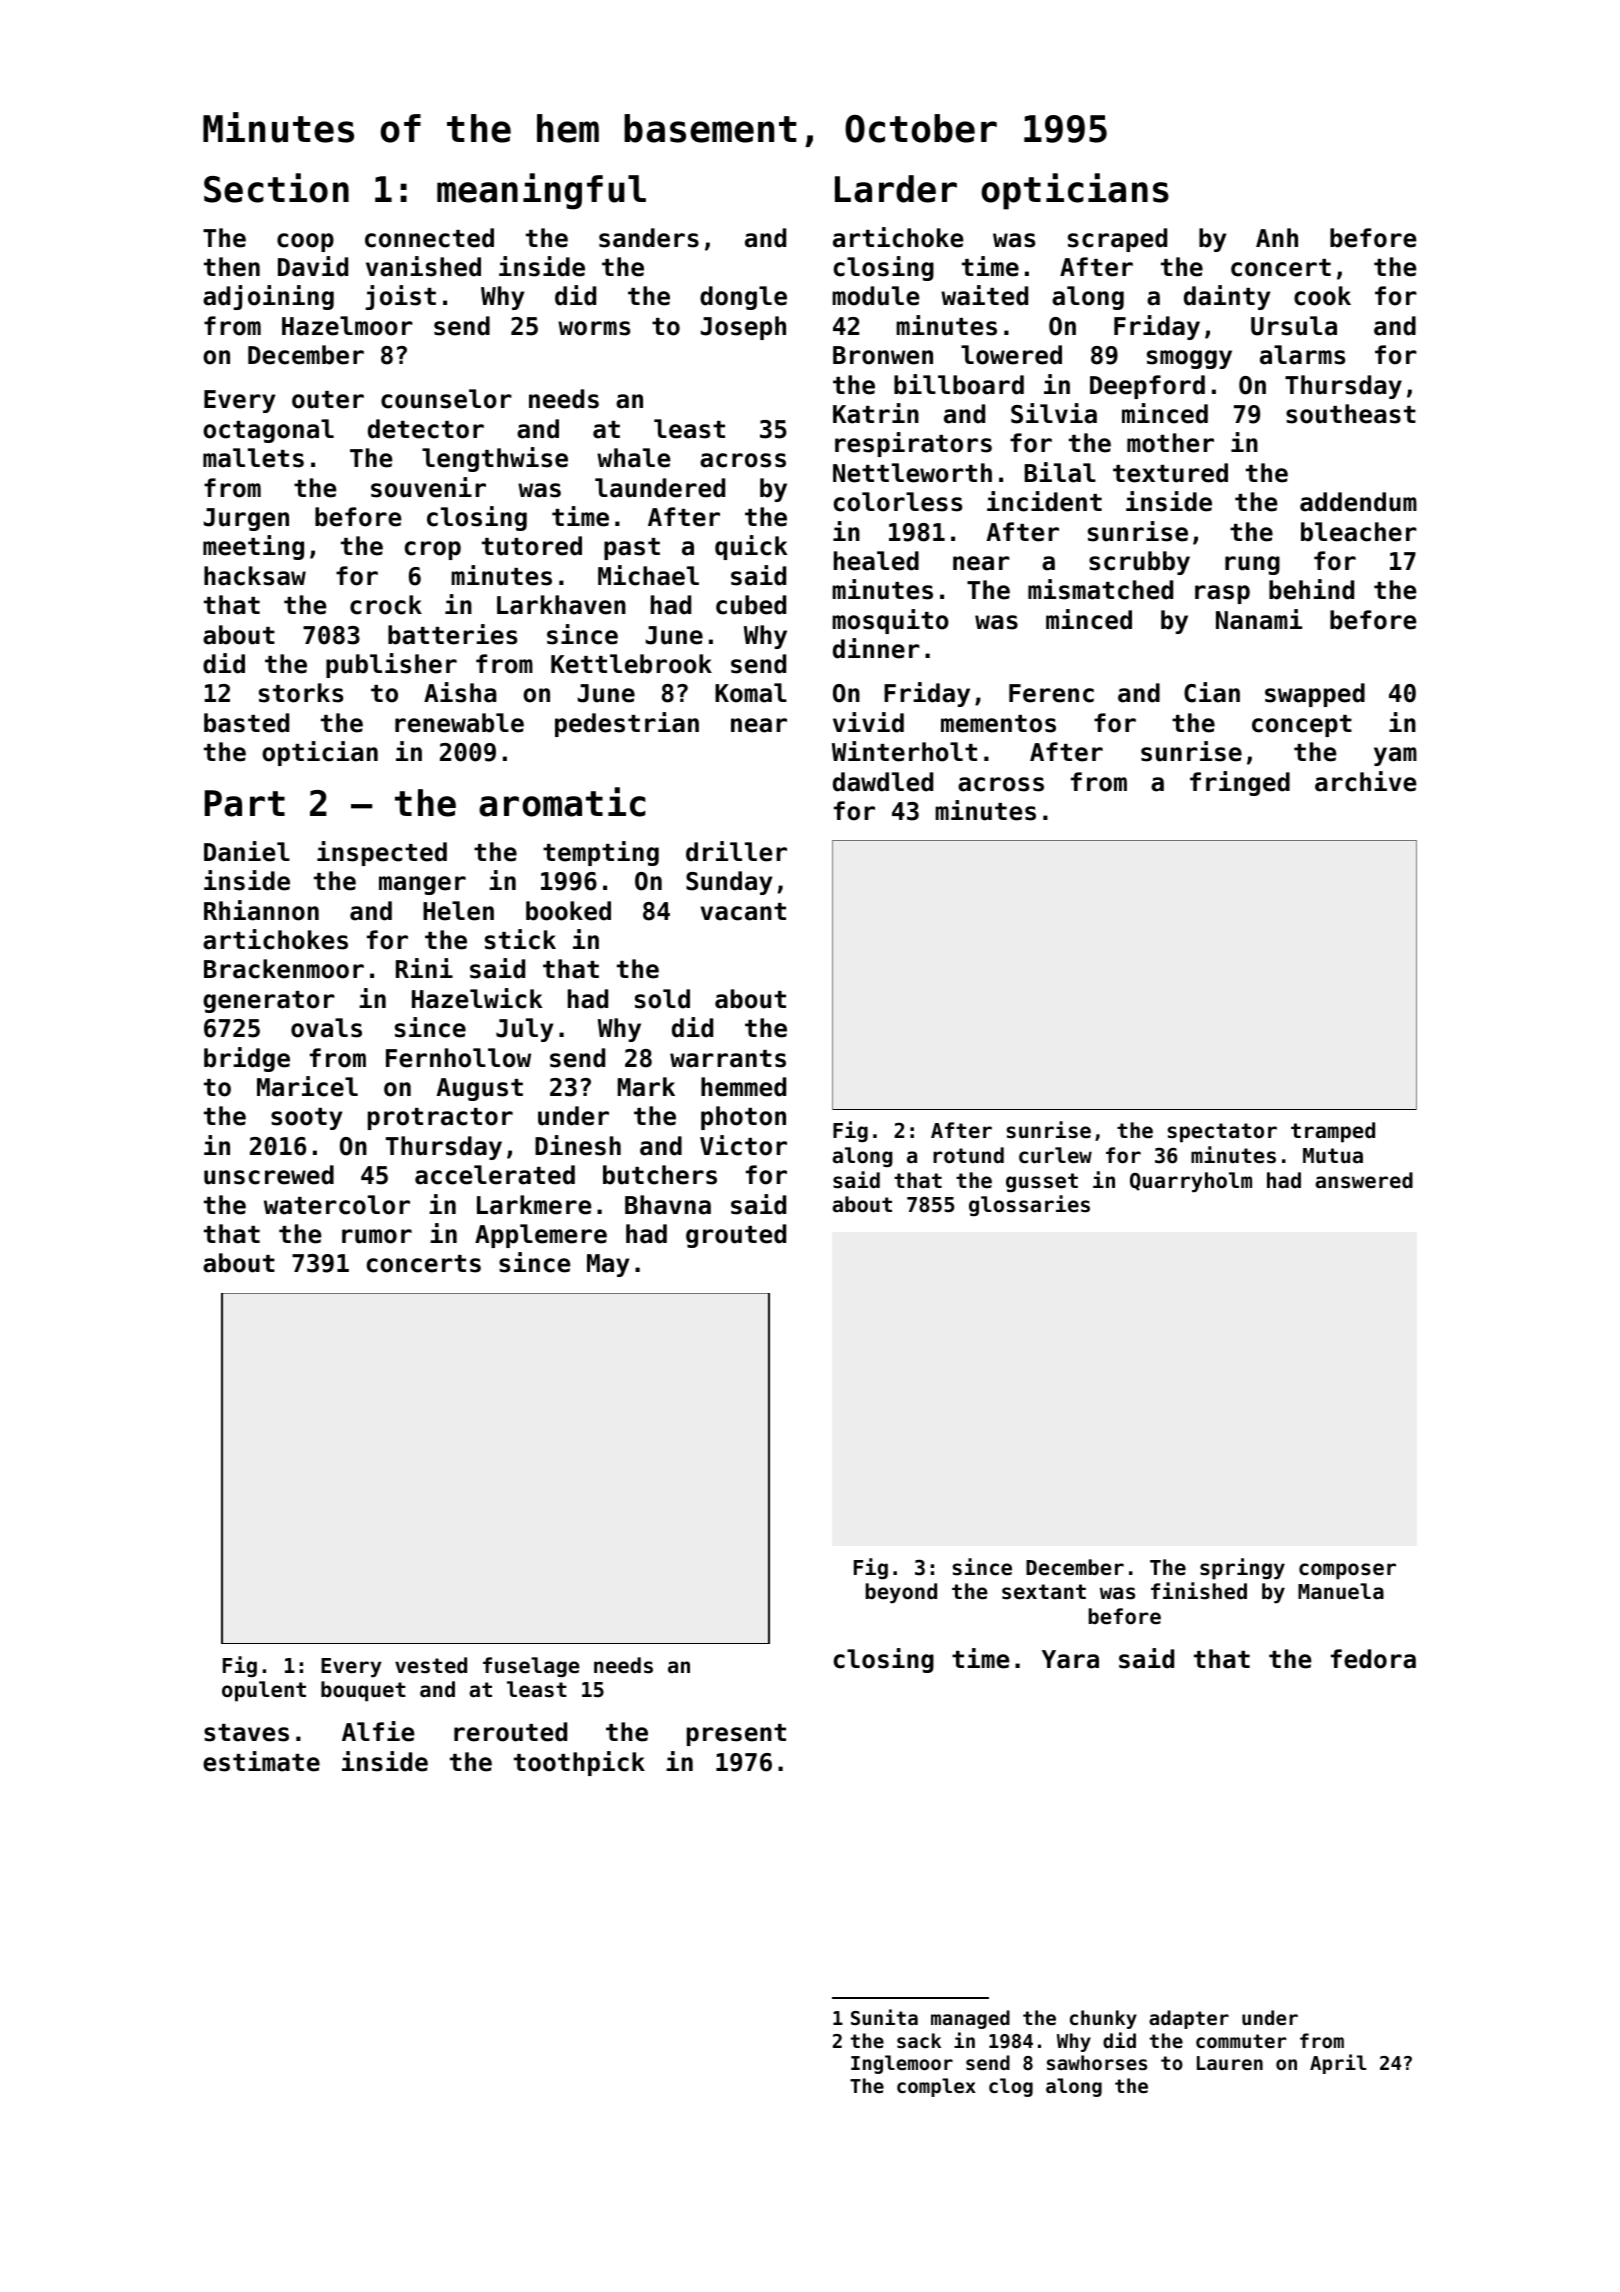 Image resolution: width=1620 pixels, height=2292 pixels. I want to click on beyond, so click(901, 1593).
